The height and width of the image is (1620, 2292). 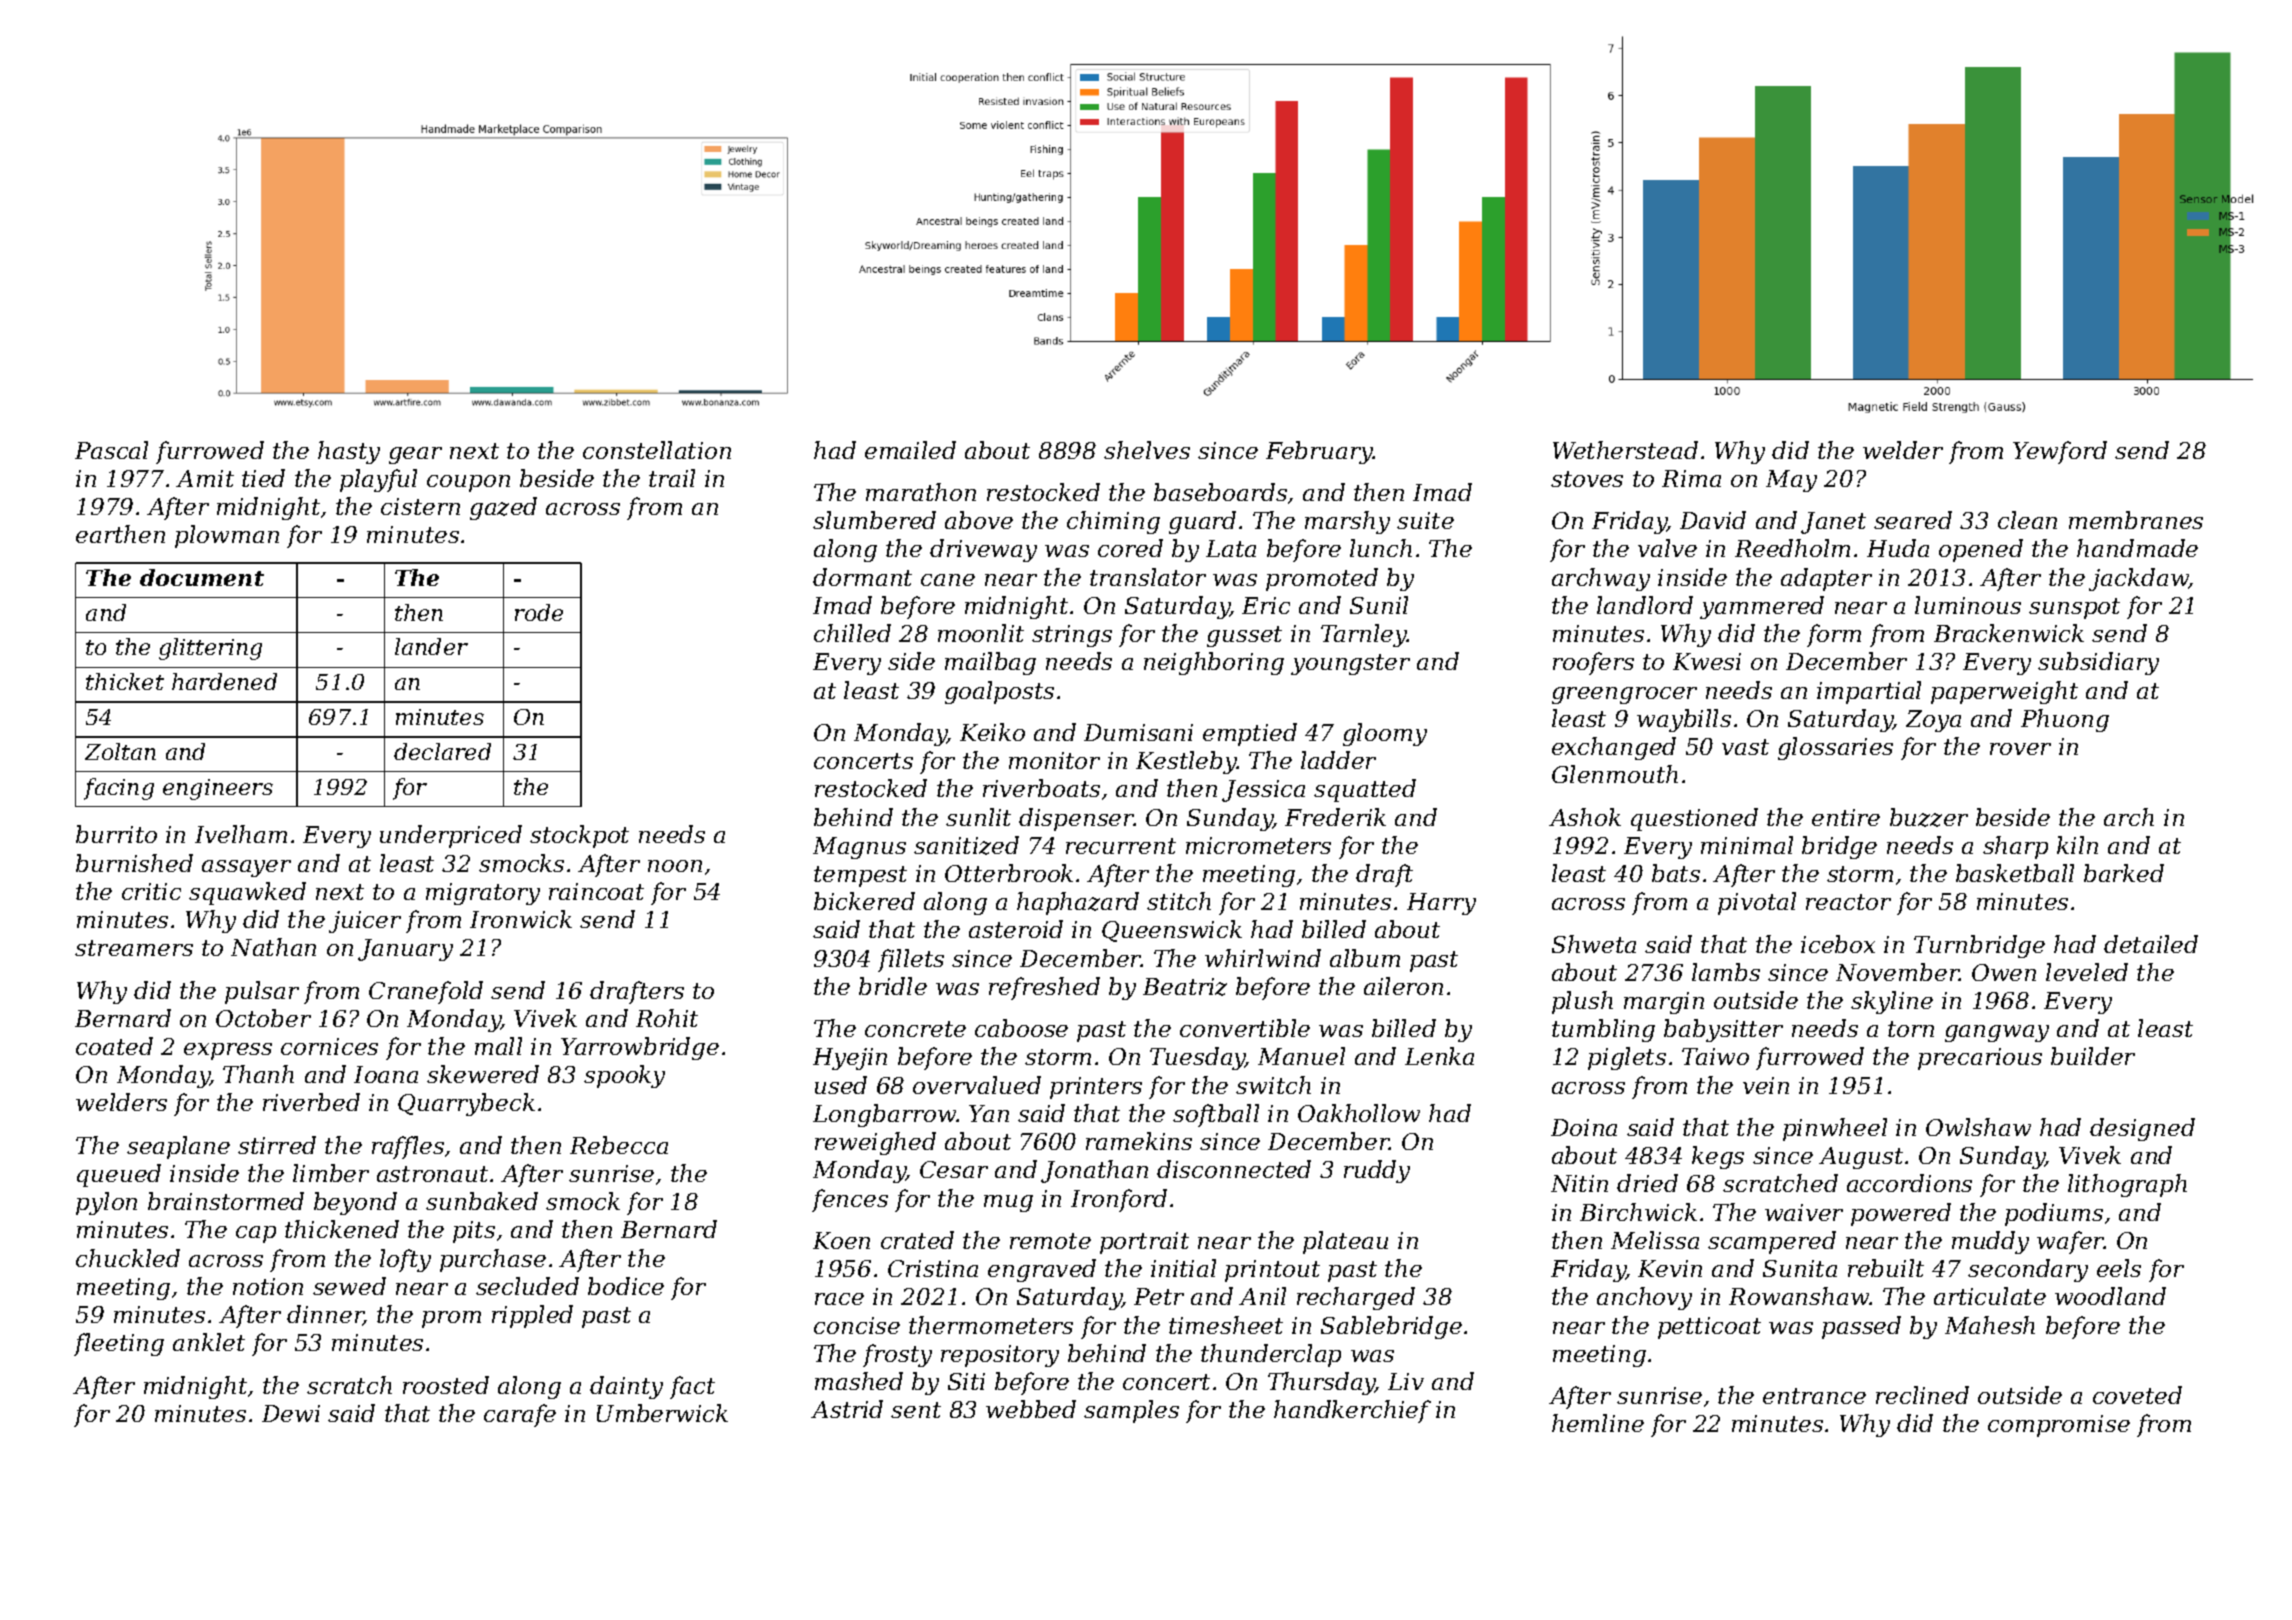 I want to click on printers, so click(x=1096, y=1088).
